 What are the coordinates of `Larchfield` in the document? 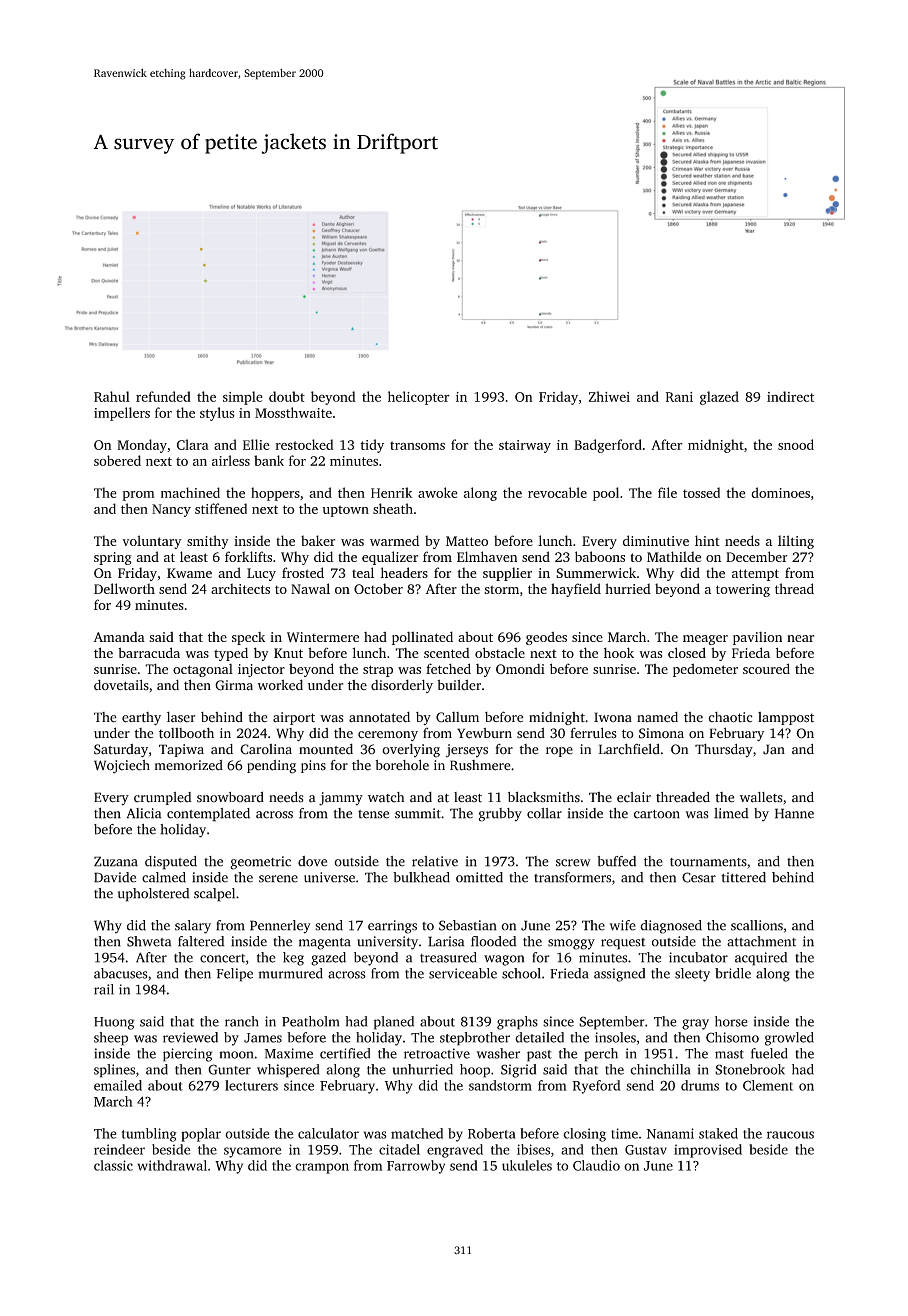 It's located at (629, 749).
